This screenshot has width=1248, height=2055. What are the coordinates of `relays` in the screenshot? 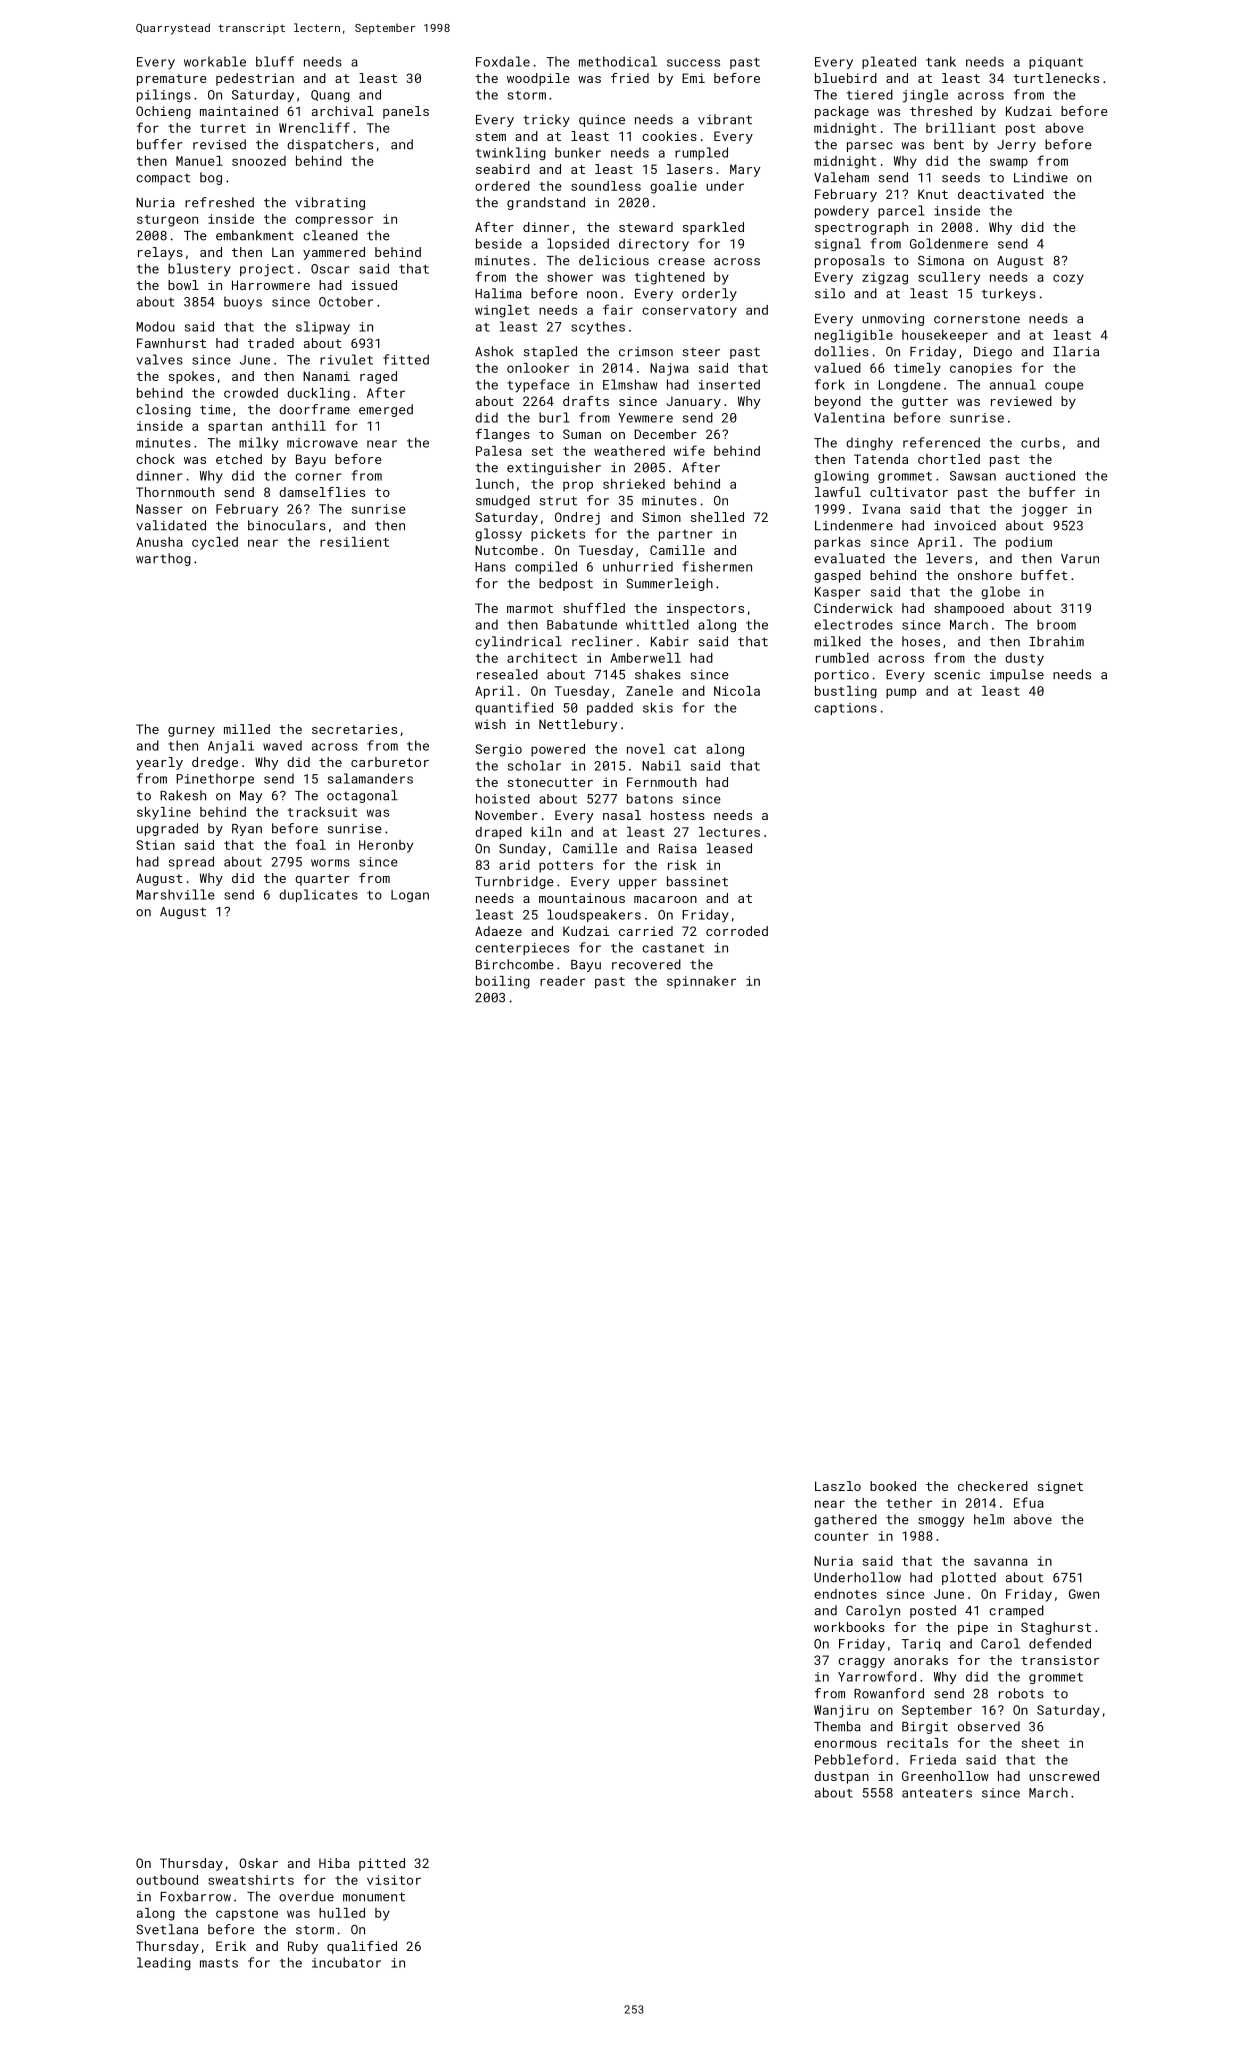 It's located at (160, 253).
